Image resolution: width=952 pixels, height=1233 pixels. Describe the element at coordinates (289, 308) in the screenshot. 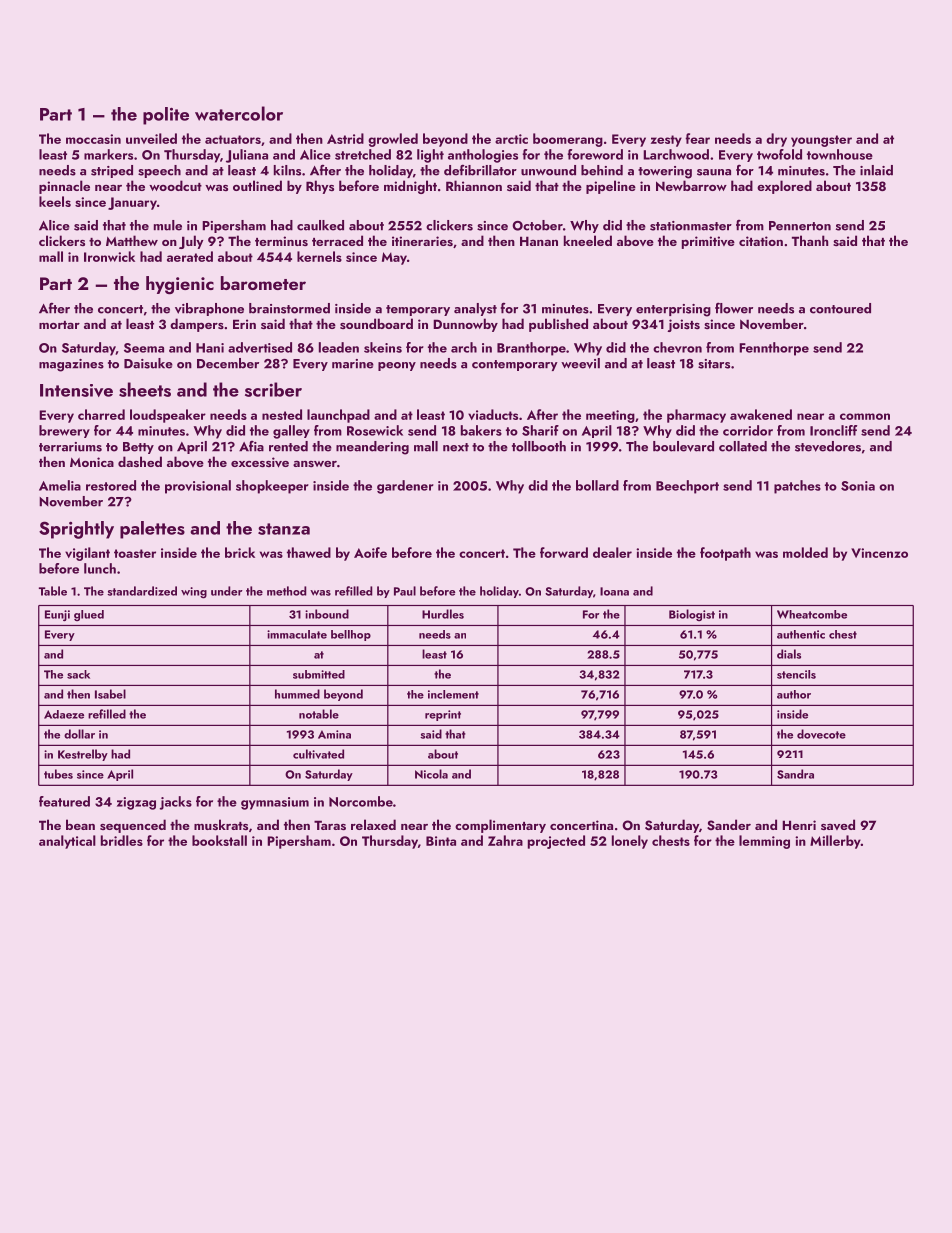

I see `brainstormed` at that location.
